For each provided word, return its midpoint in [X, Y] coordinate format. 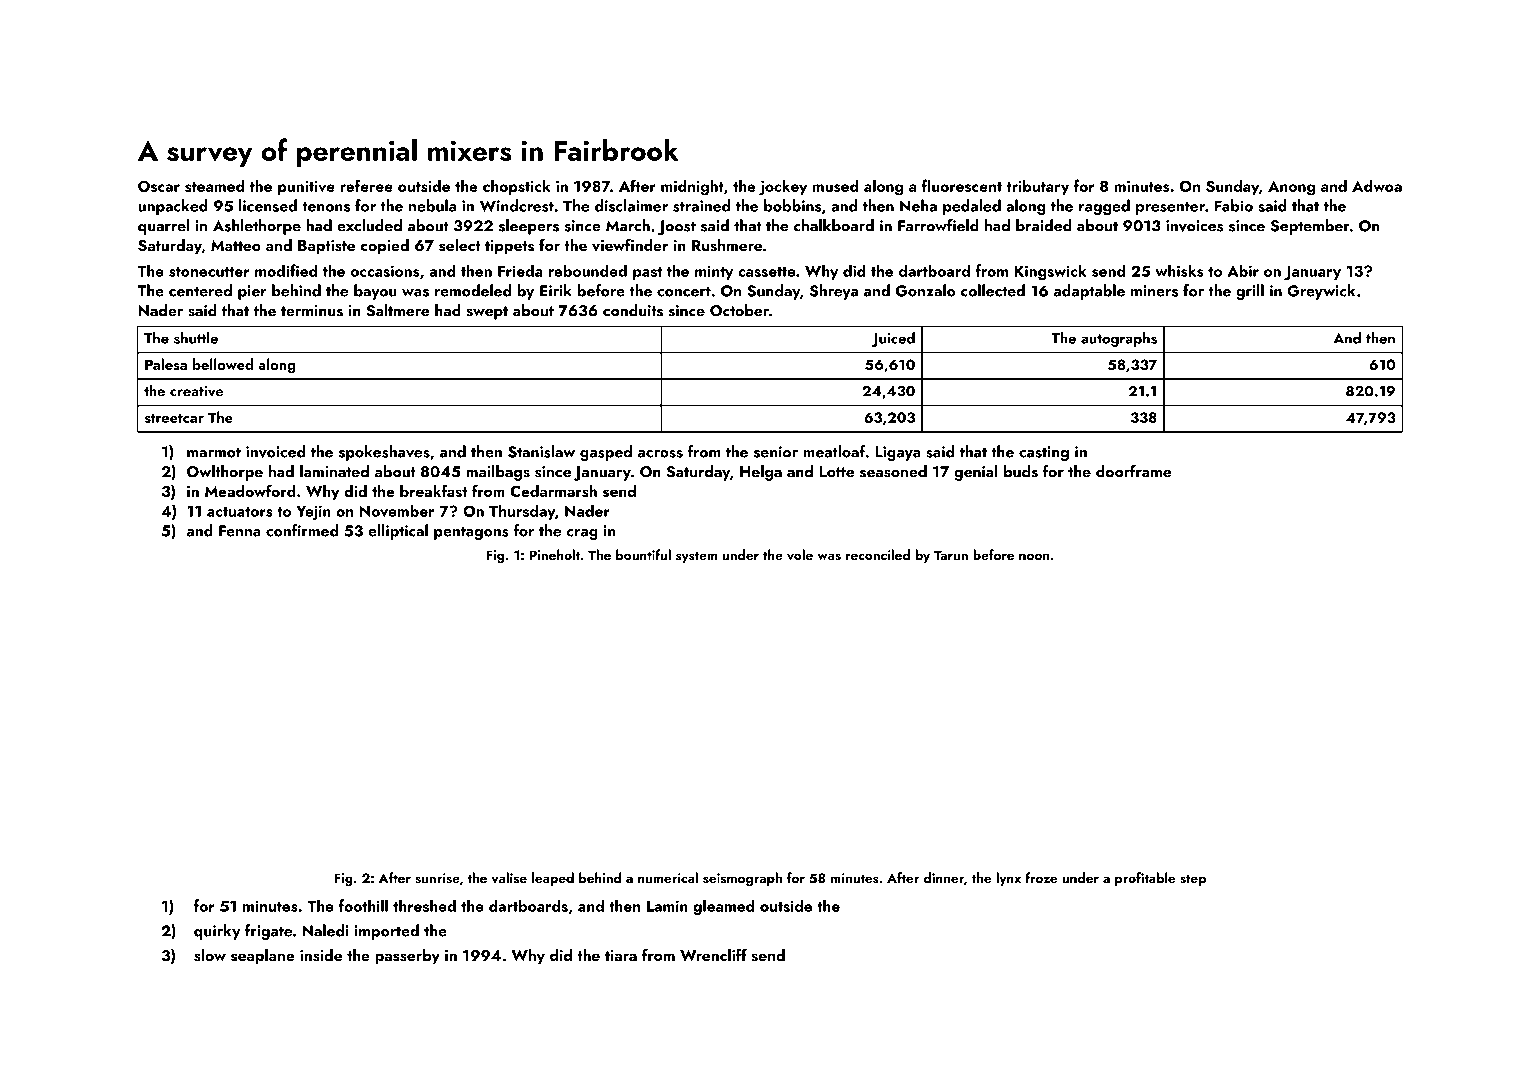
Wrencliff [713, 954]
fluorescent [962, 185]
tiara [621, 955]
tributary [1037, 187]
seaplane [263, 957]
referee [366, 185]
